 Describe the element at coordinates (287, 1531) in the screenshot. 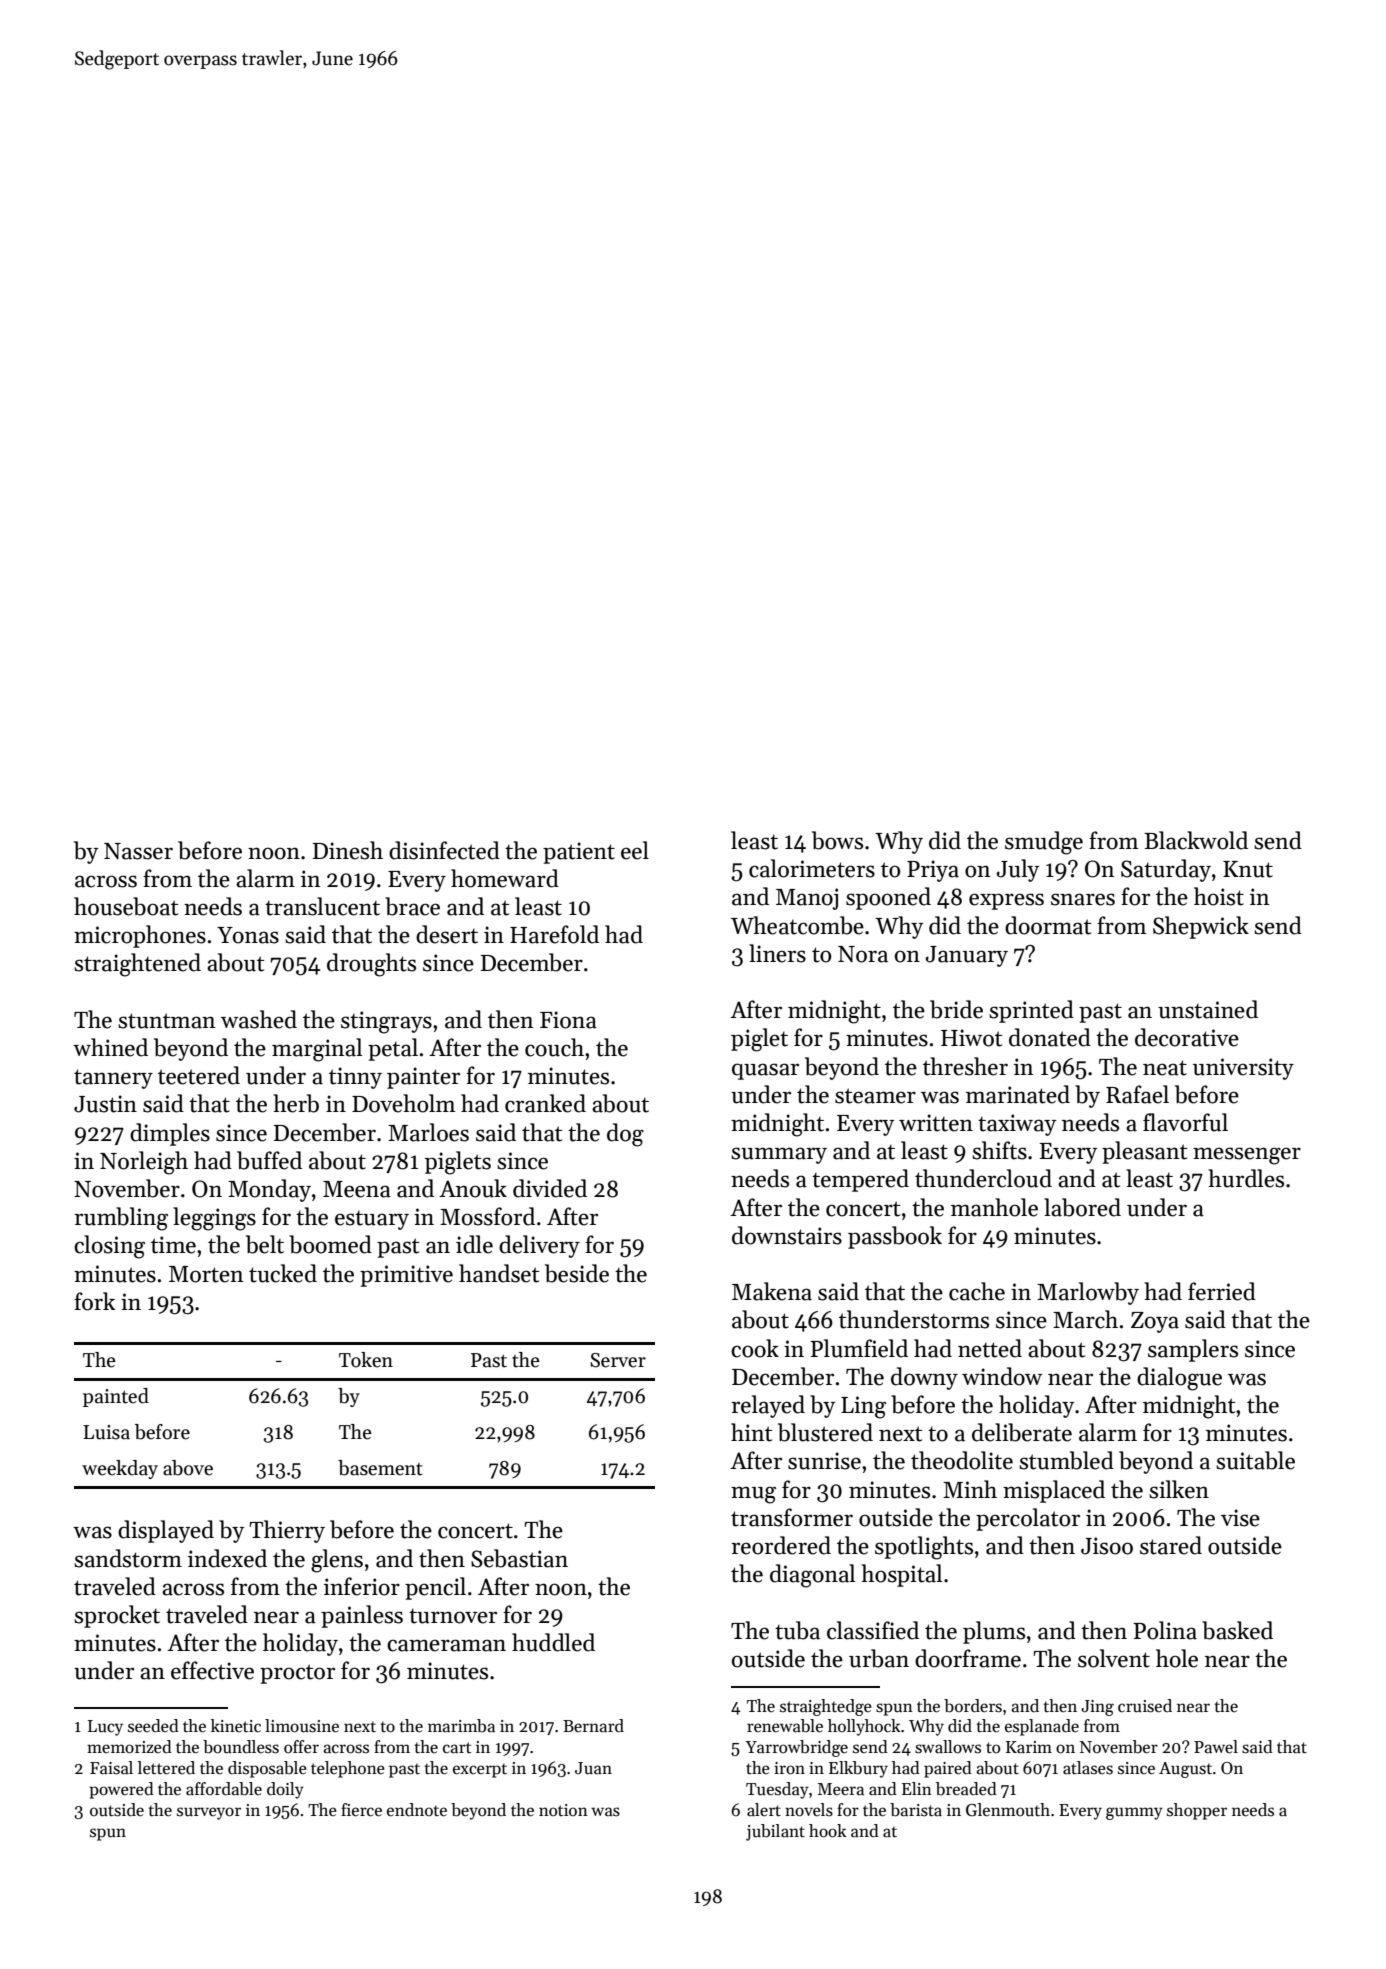

I see `Thierry` at that location.
